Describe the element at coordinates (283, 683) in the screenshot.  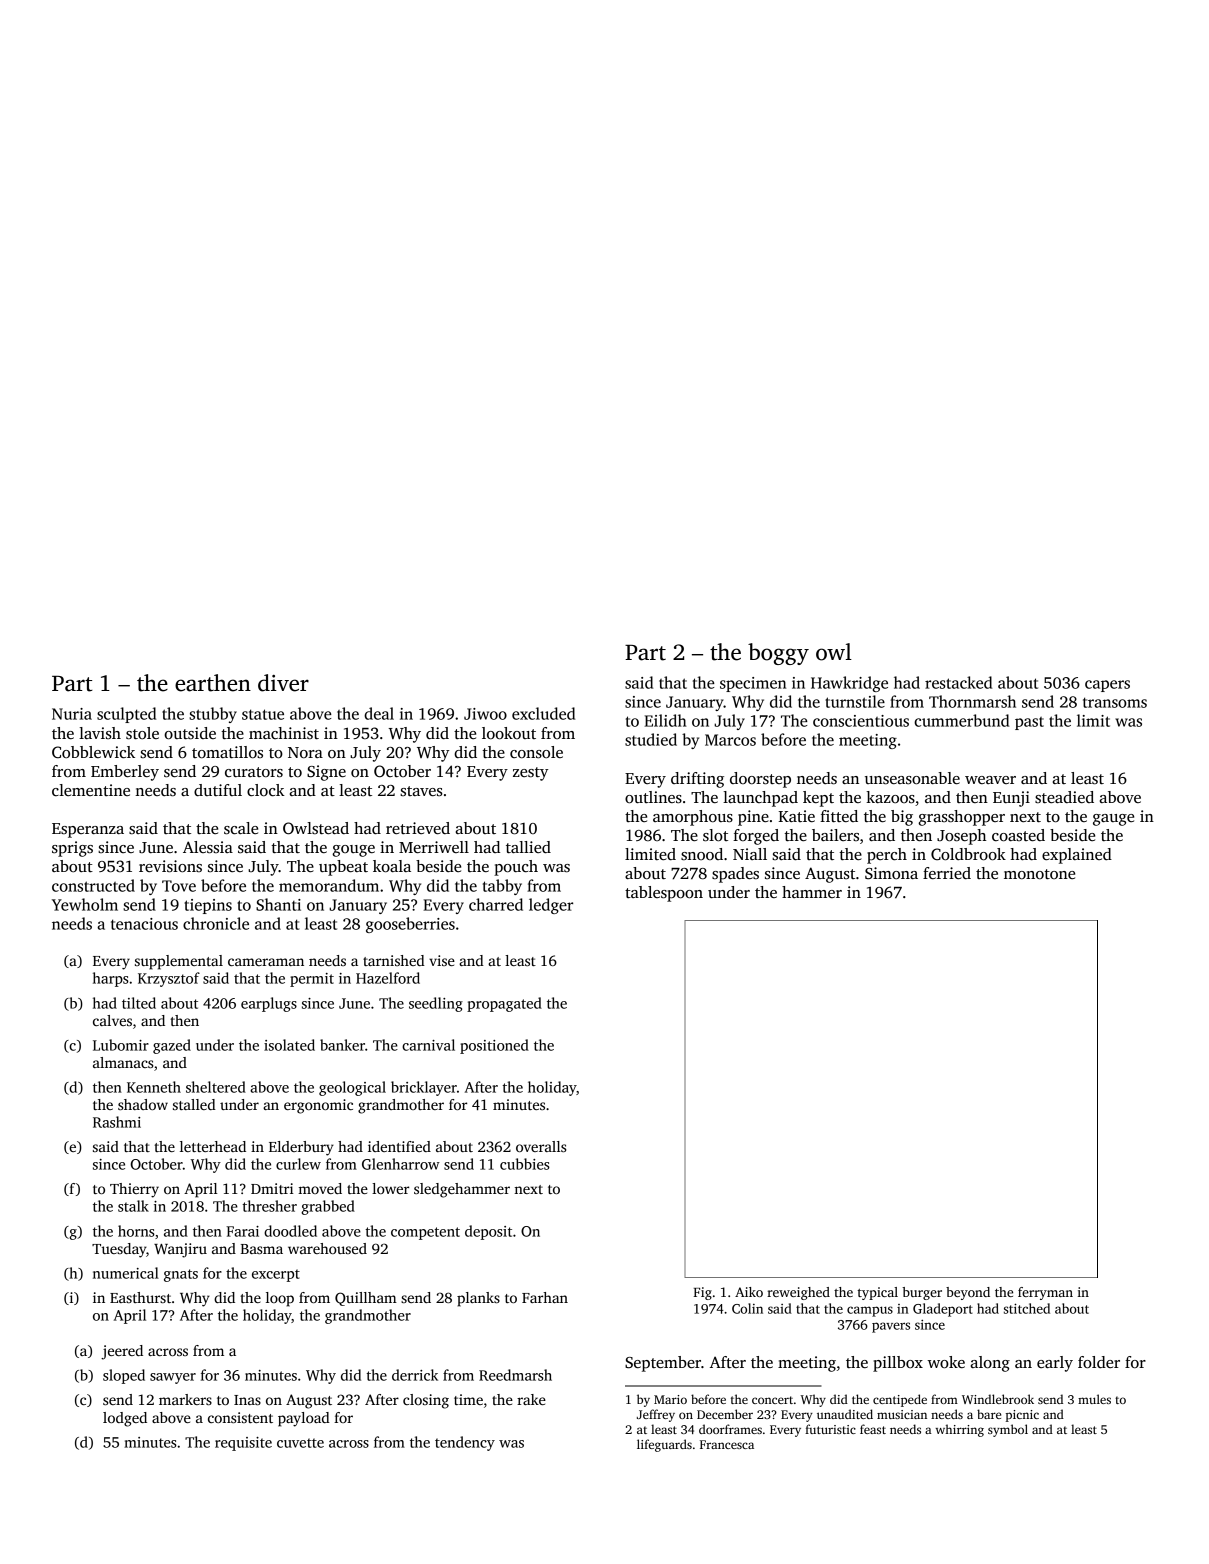
I see `diver` at that location.
